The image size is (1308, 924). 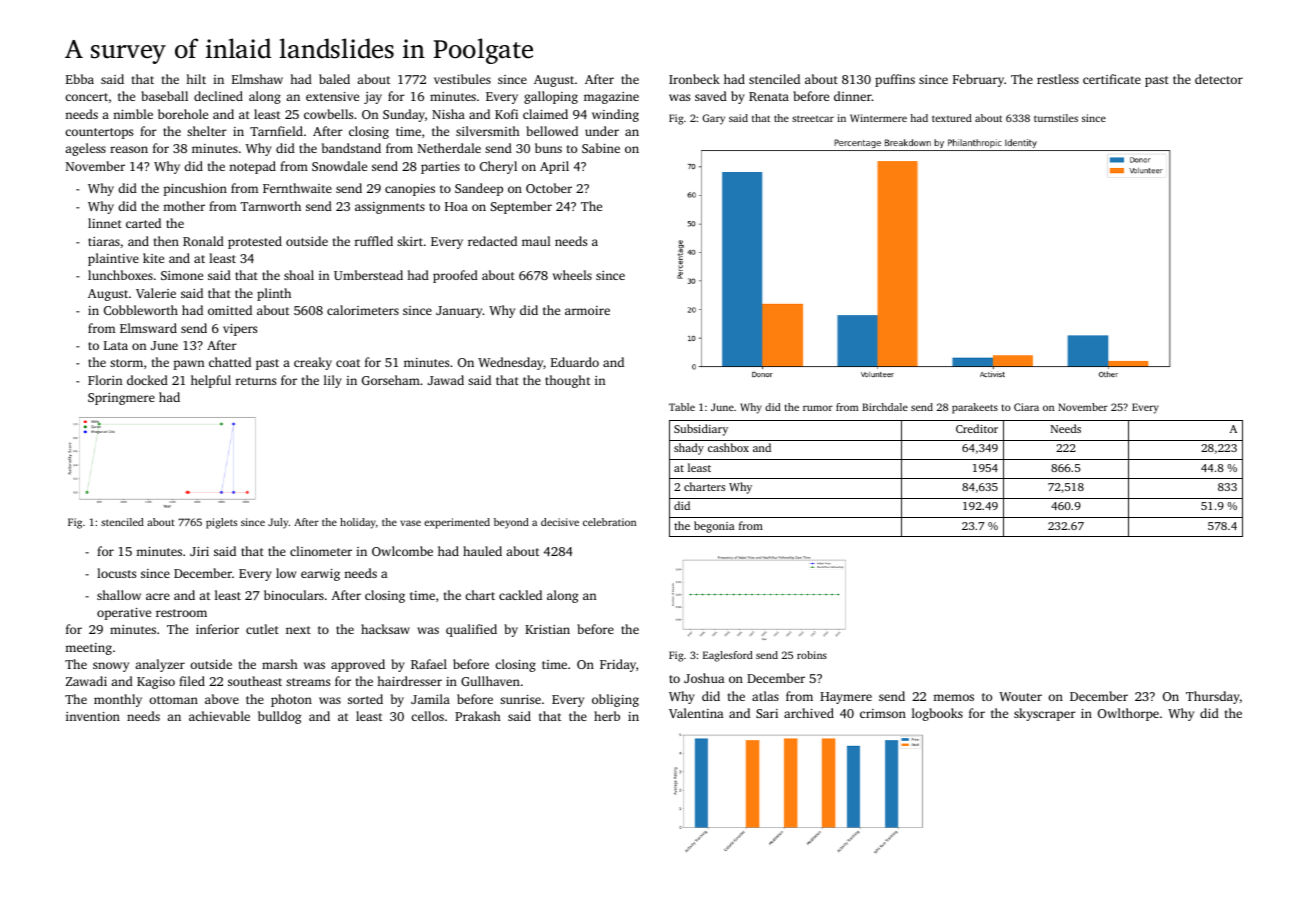 What do you see at coordinates (121, 399) in the image?
I see `Springmere` at bounding box center [121, 399].
